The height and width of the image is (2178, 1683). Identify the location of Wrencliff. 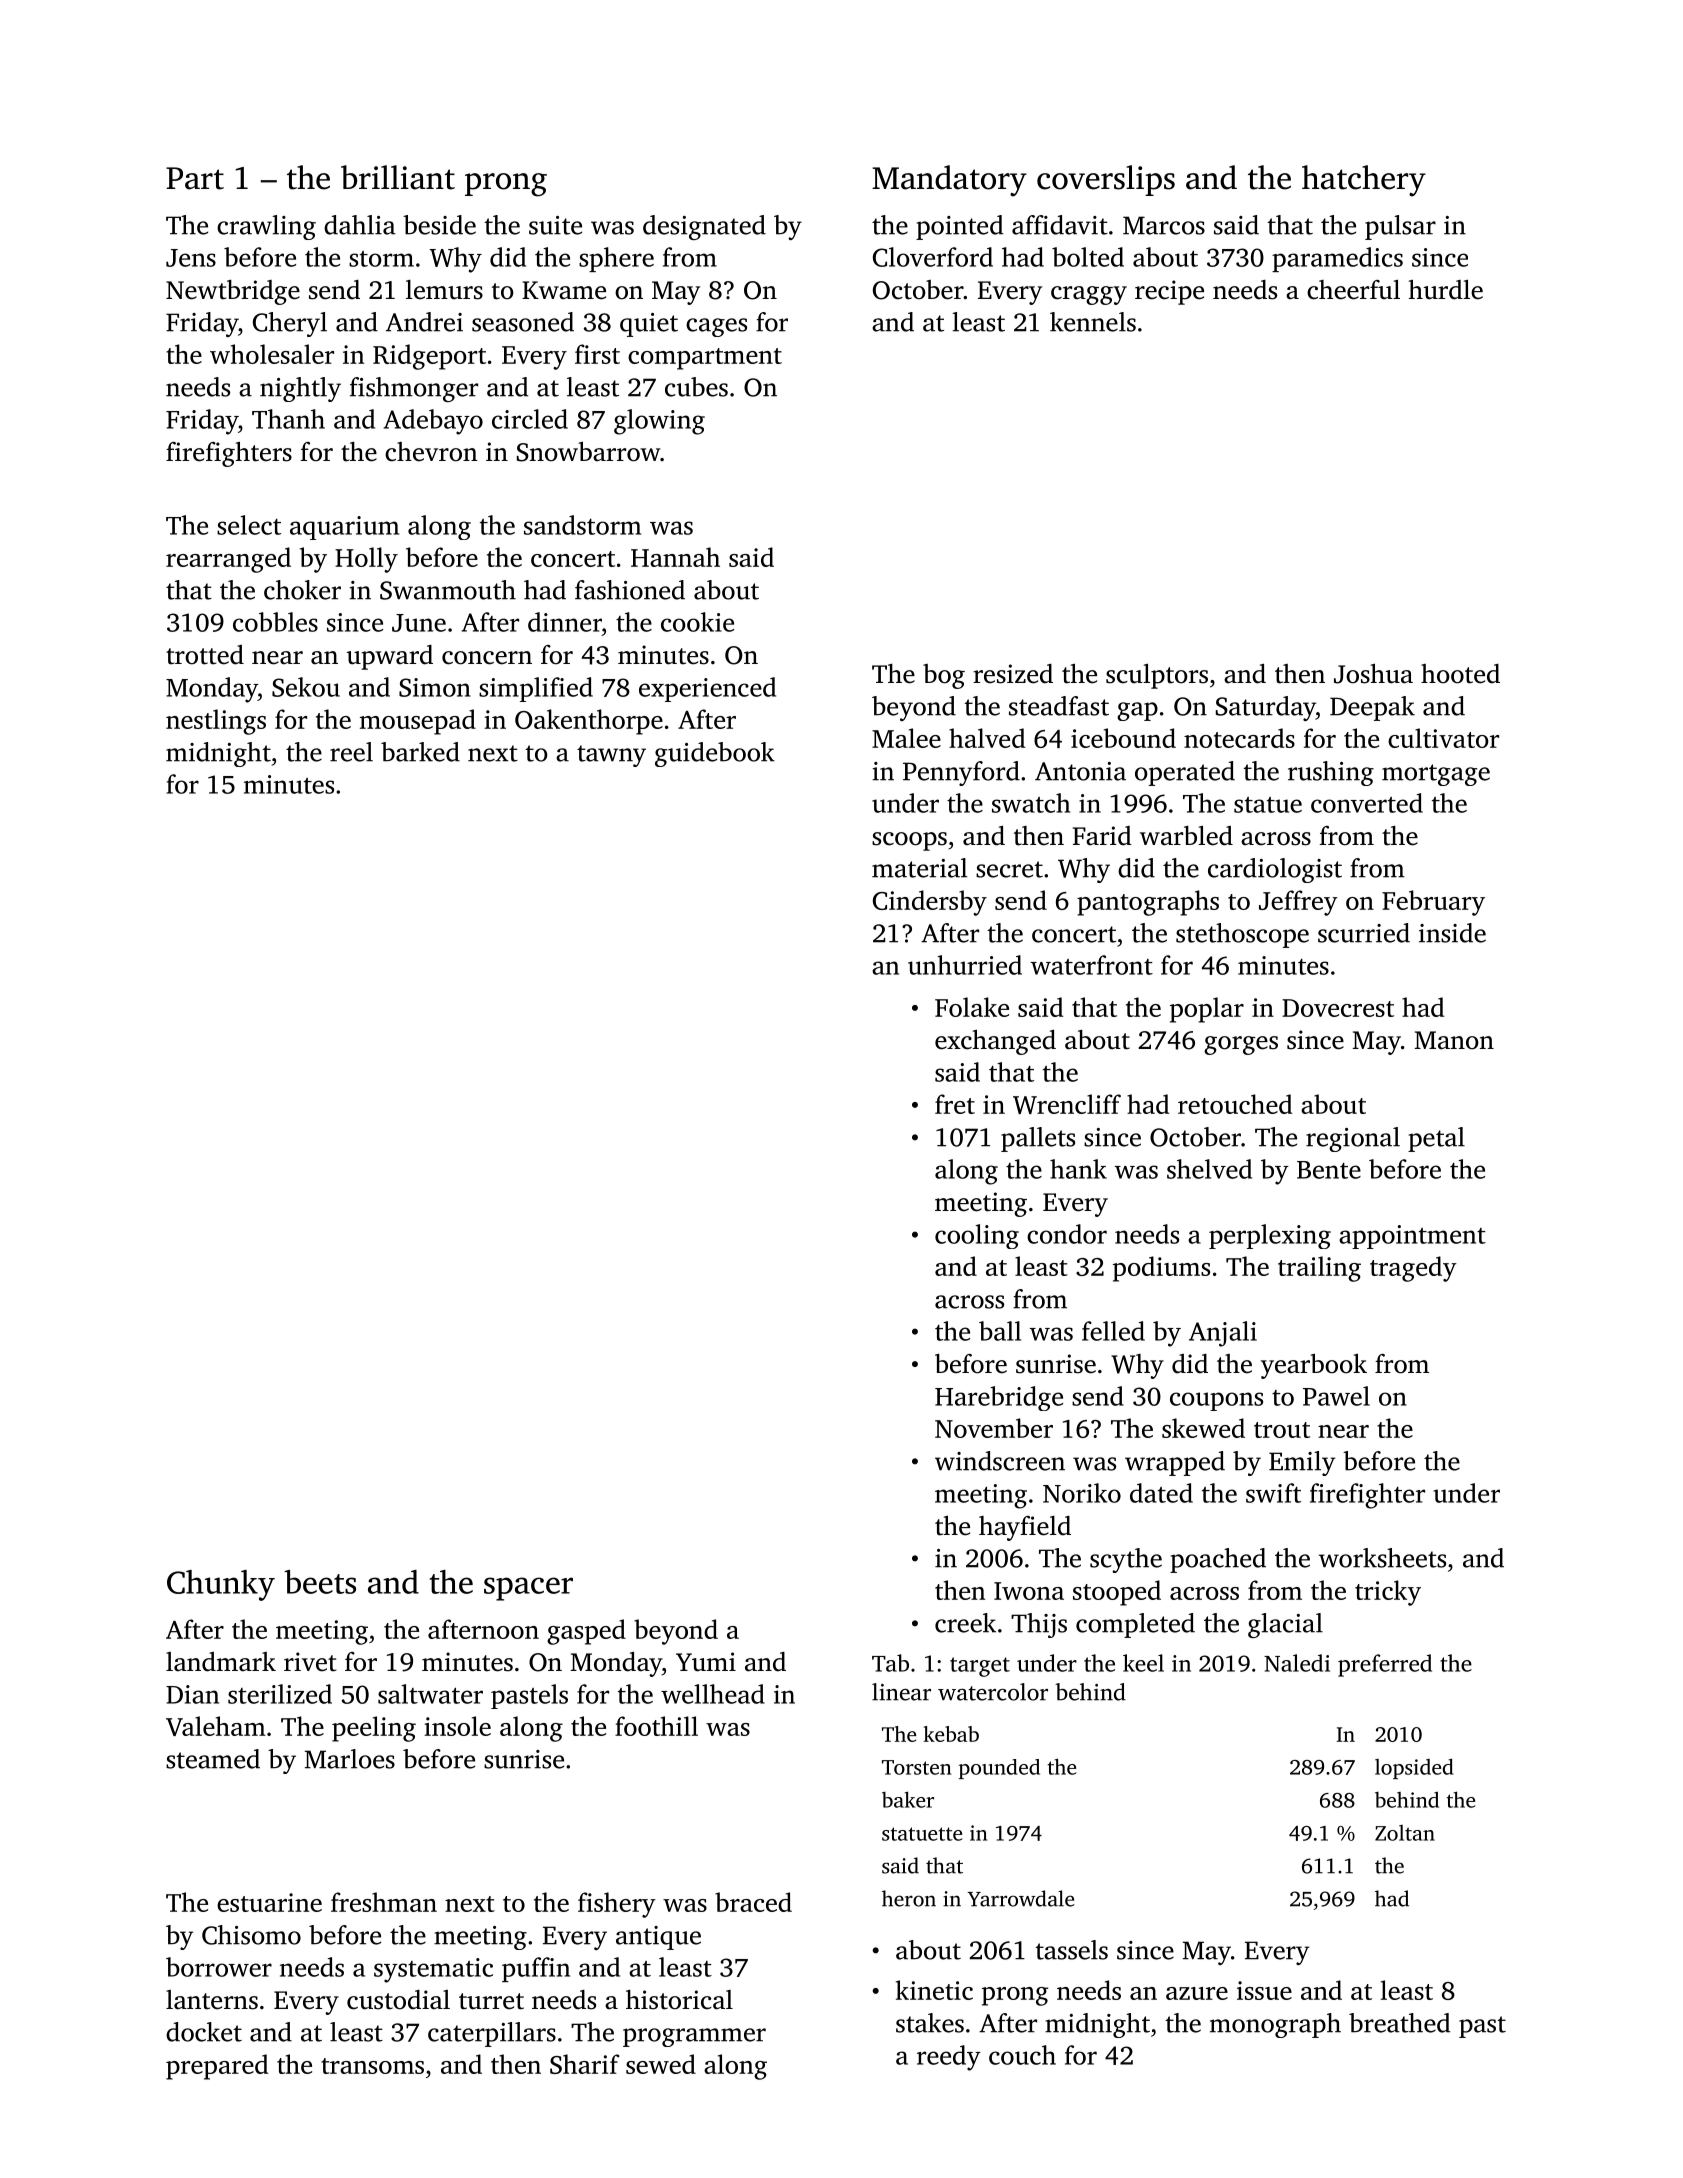
(1067, 1104).
